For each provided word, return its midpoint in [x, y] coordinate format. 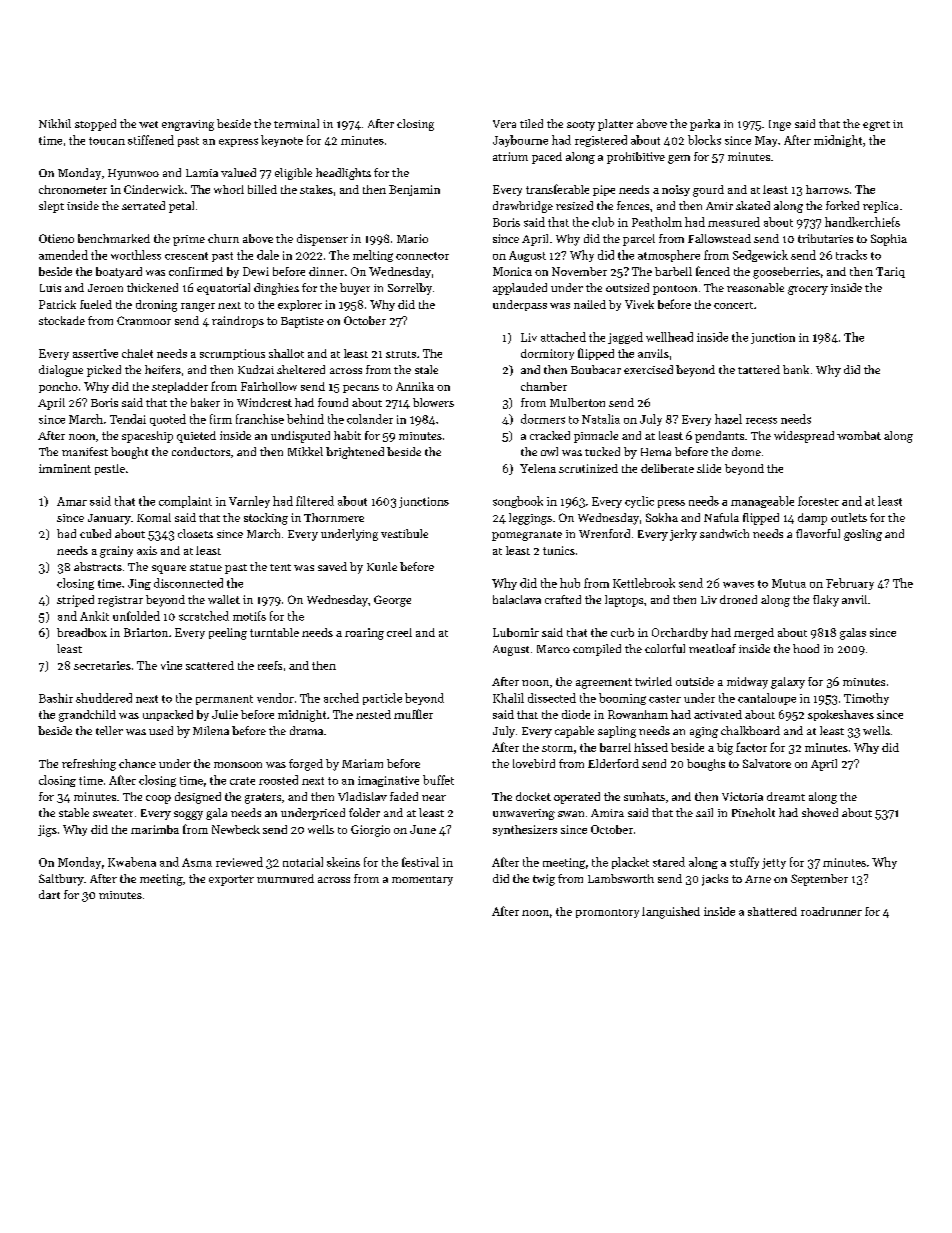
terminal [296, 123]
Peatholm [657, 222]
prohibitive [636, 158]
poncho [58, 387]
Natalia [601, 419]
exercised [648, 369]
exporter [231, 880]
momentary [422, 881]
